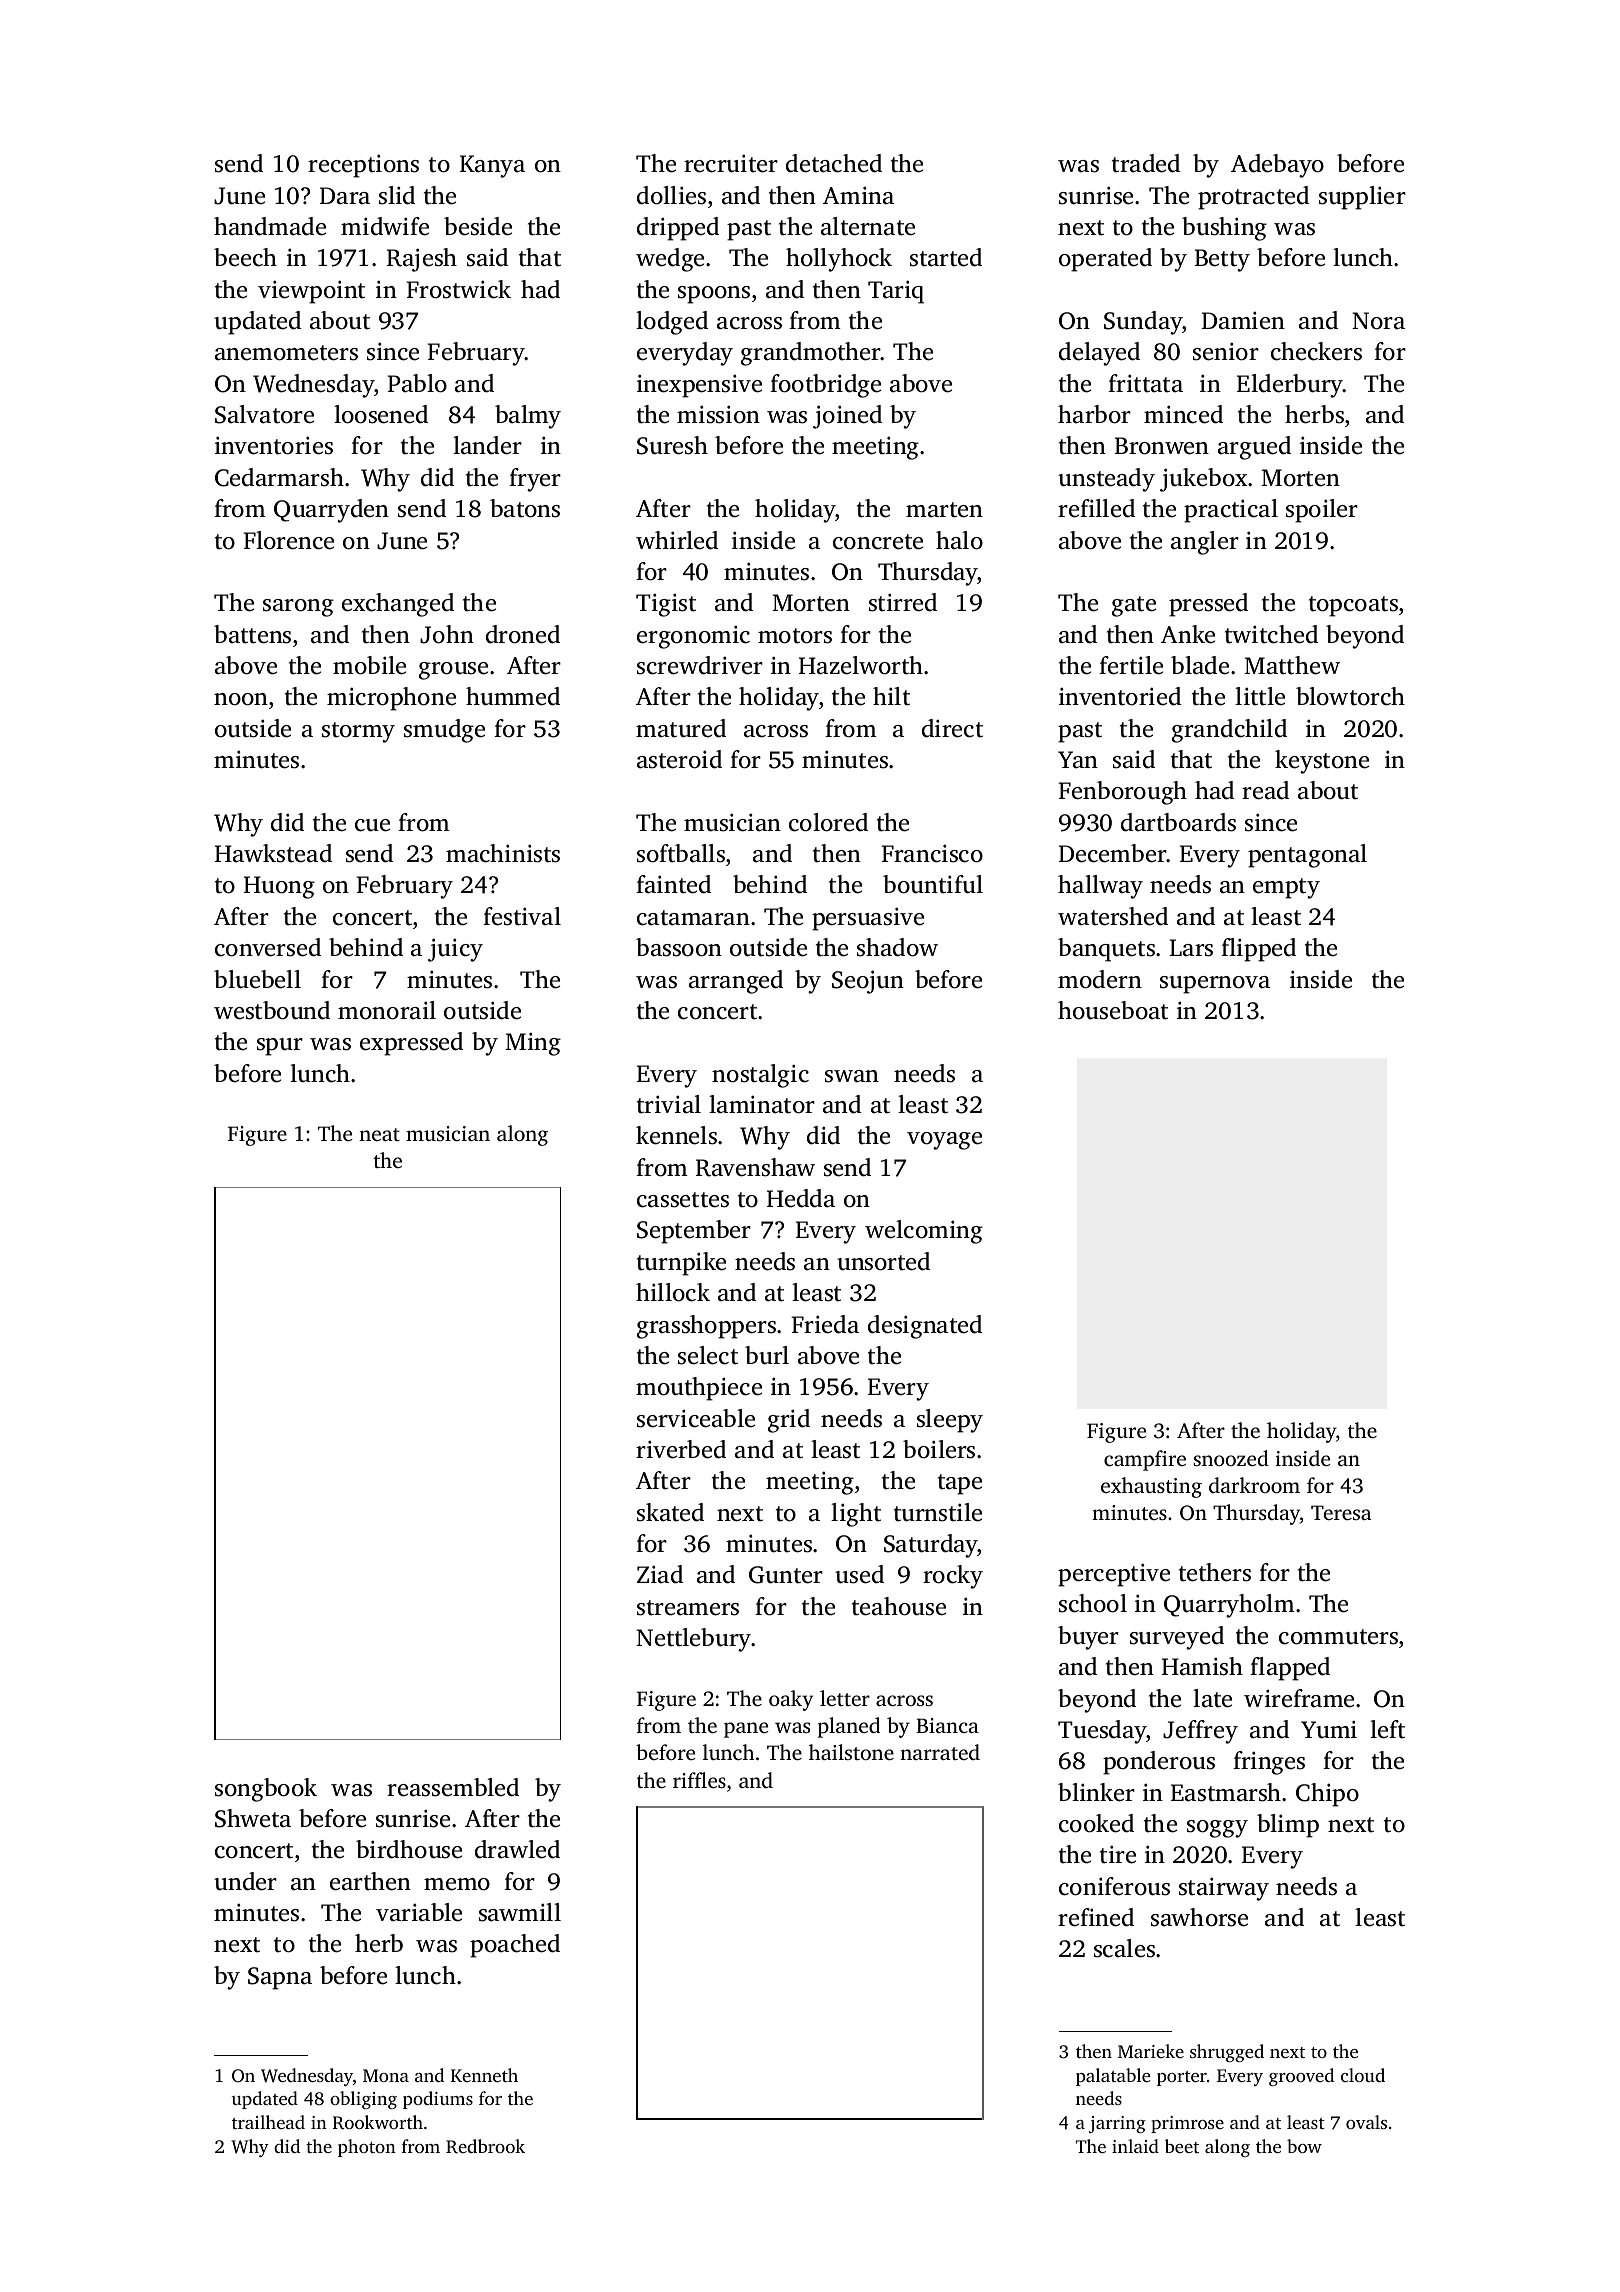  I want to click on voyage, so click(944, 1141).
